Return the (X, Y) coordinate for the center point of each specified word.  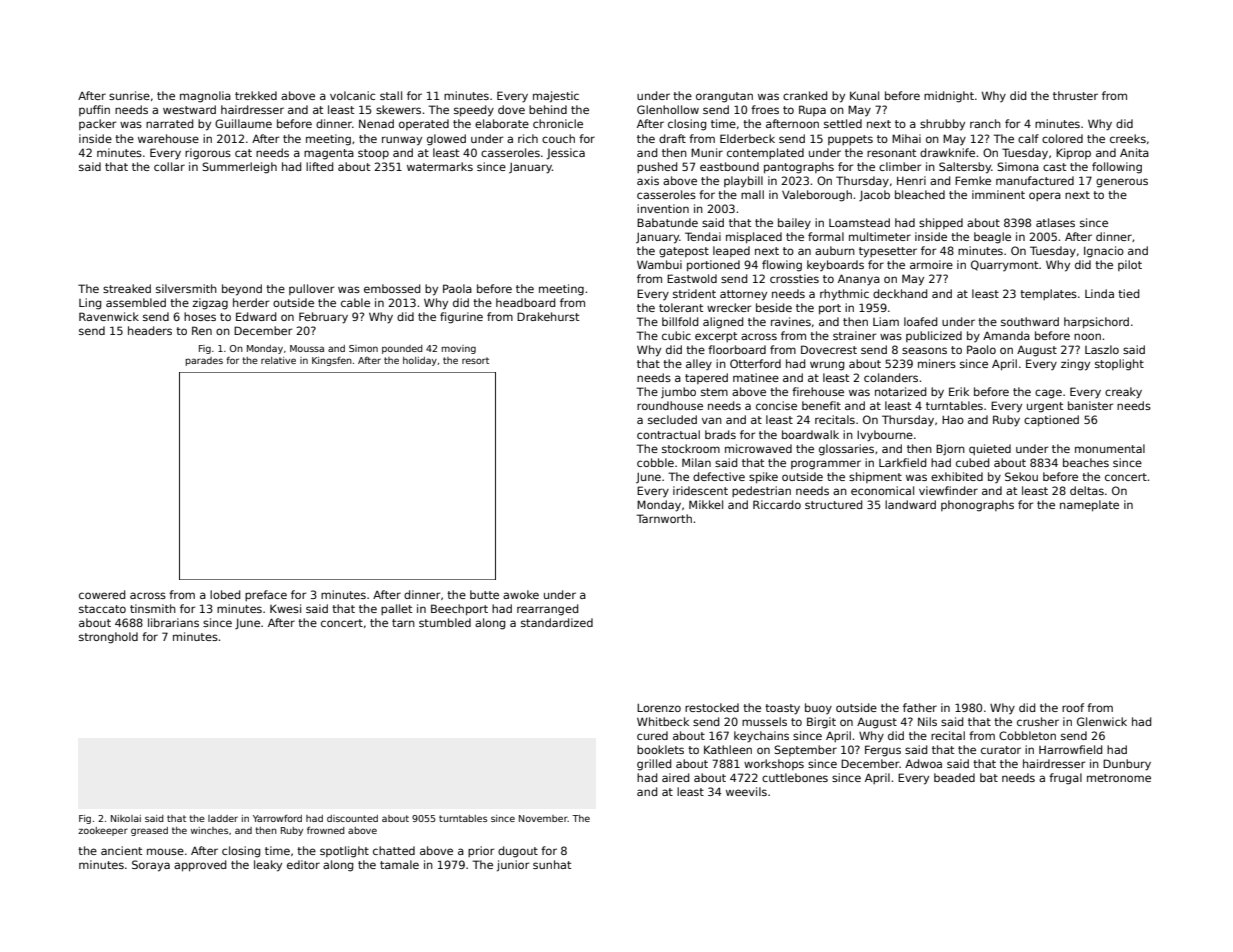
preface (266, 595)
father (920, 707)
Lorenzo (659, 708)
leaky (268, 866)
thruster (1075, 95)
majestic (556, 97)
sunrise (129, 95)
